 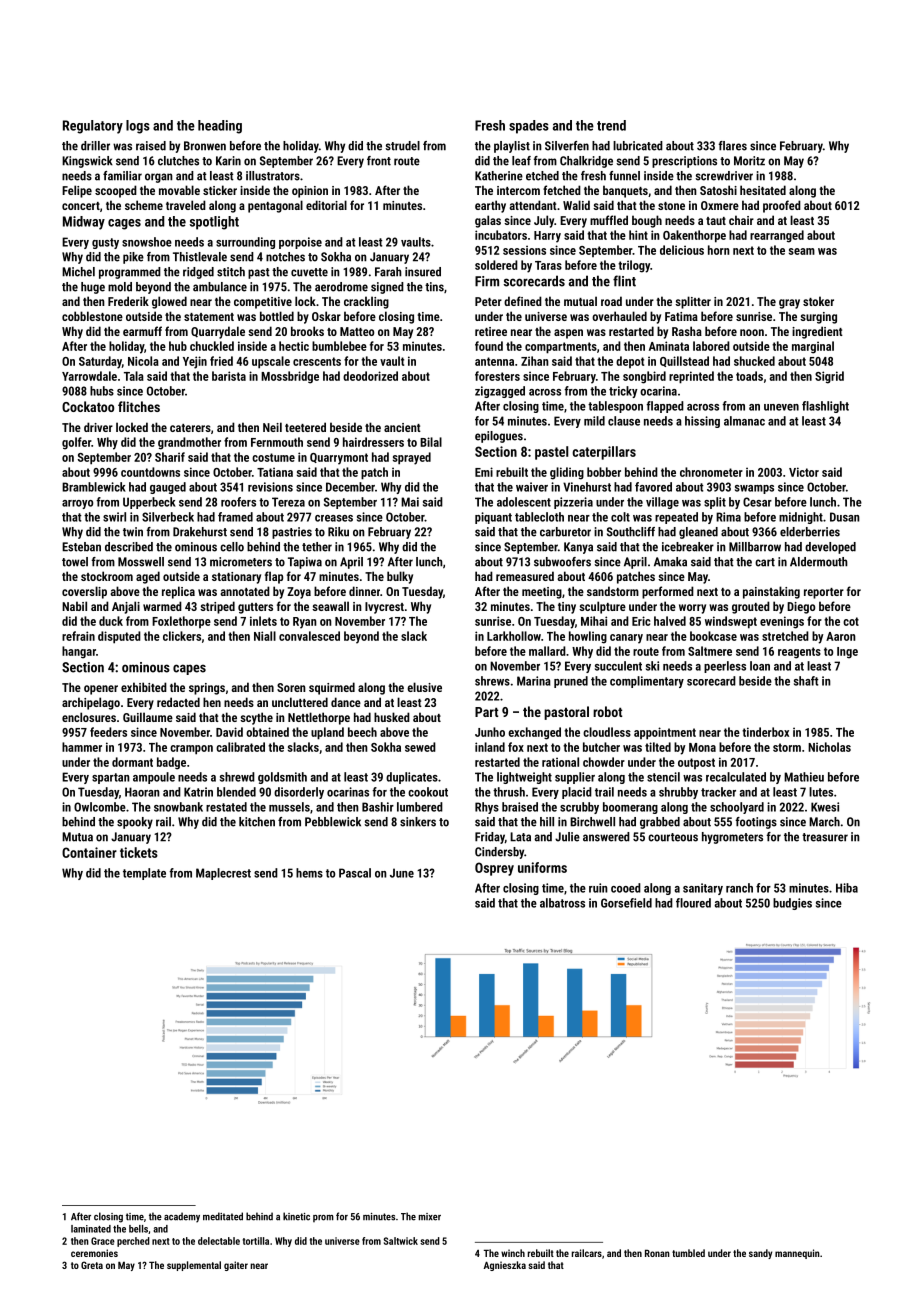 What do you see at coordinates (484, 472) in the image?
I see `Emi` at bounding box center [484, 472].
